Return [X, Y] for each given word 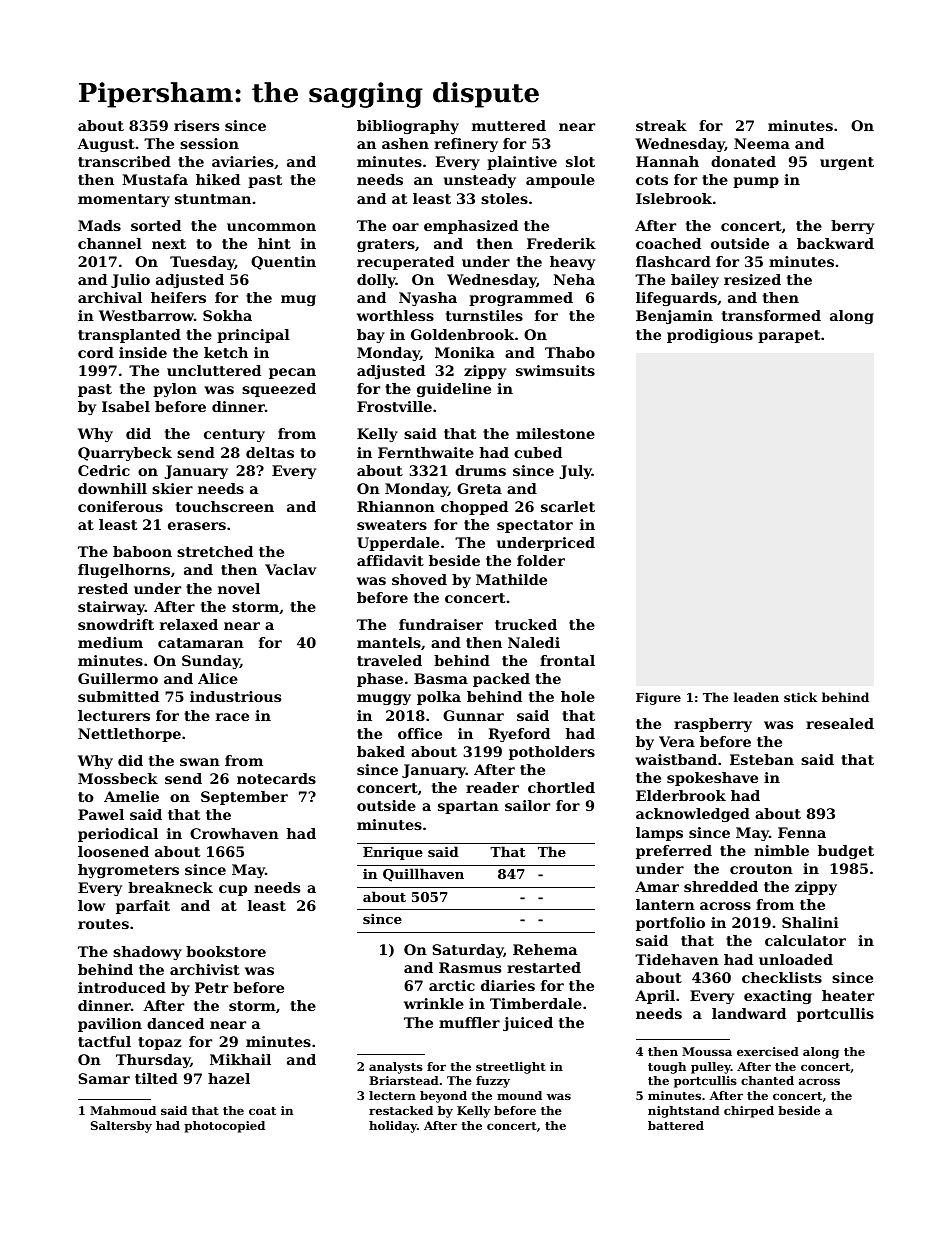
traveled [389, 660]
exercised [768, 1051]
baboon [142, 551]
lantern [665, 904]
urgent [847, 163]
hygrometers [128, 871]
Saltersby [121, 1127]
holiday [393, 1127]
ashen [405, 143]
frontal [567, 660]
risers [196, 125]
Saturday [467, 951]
